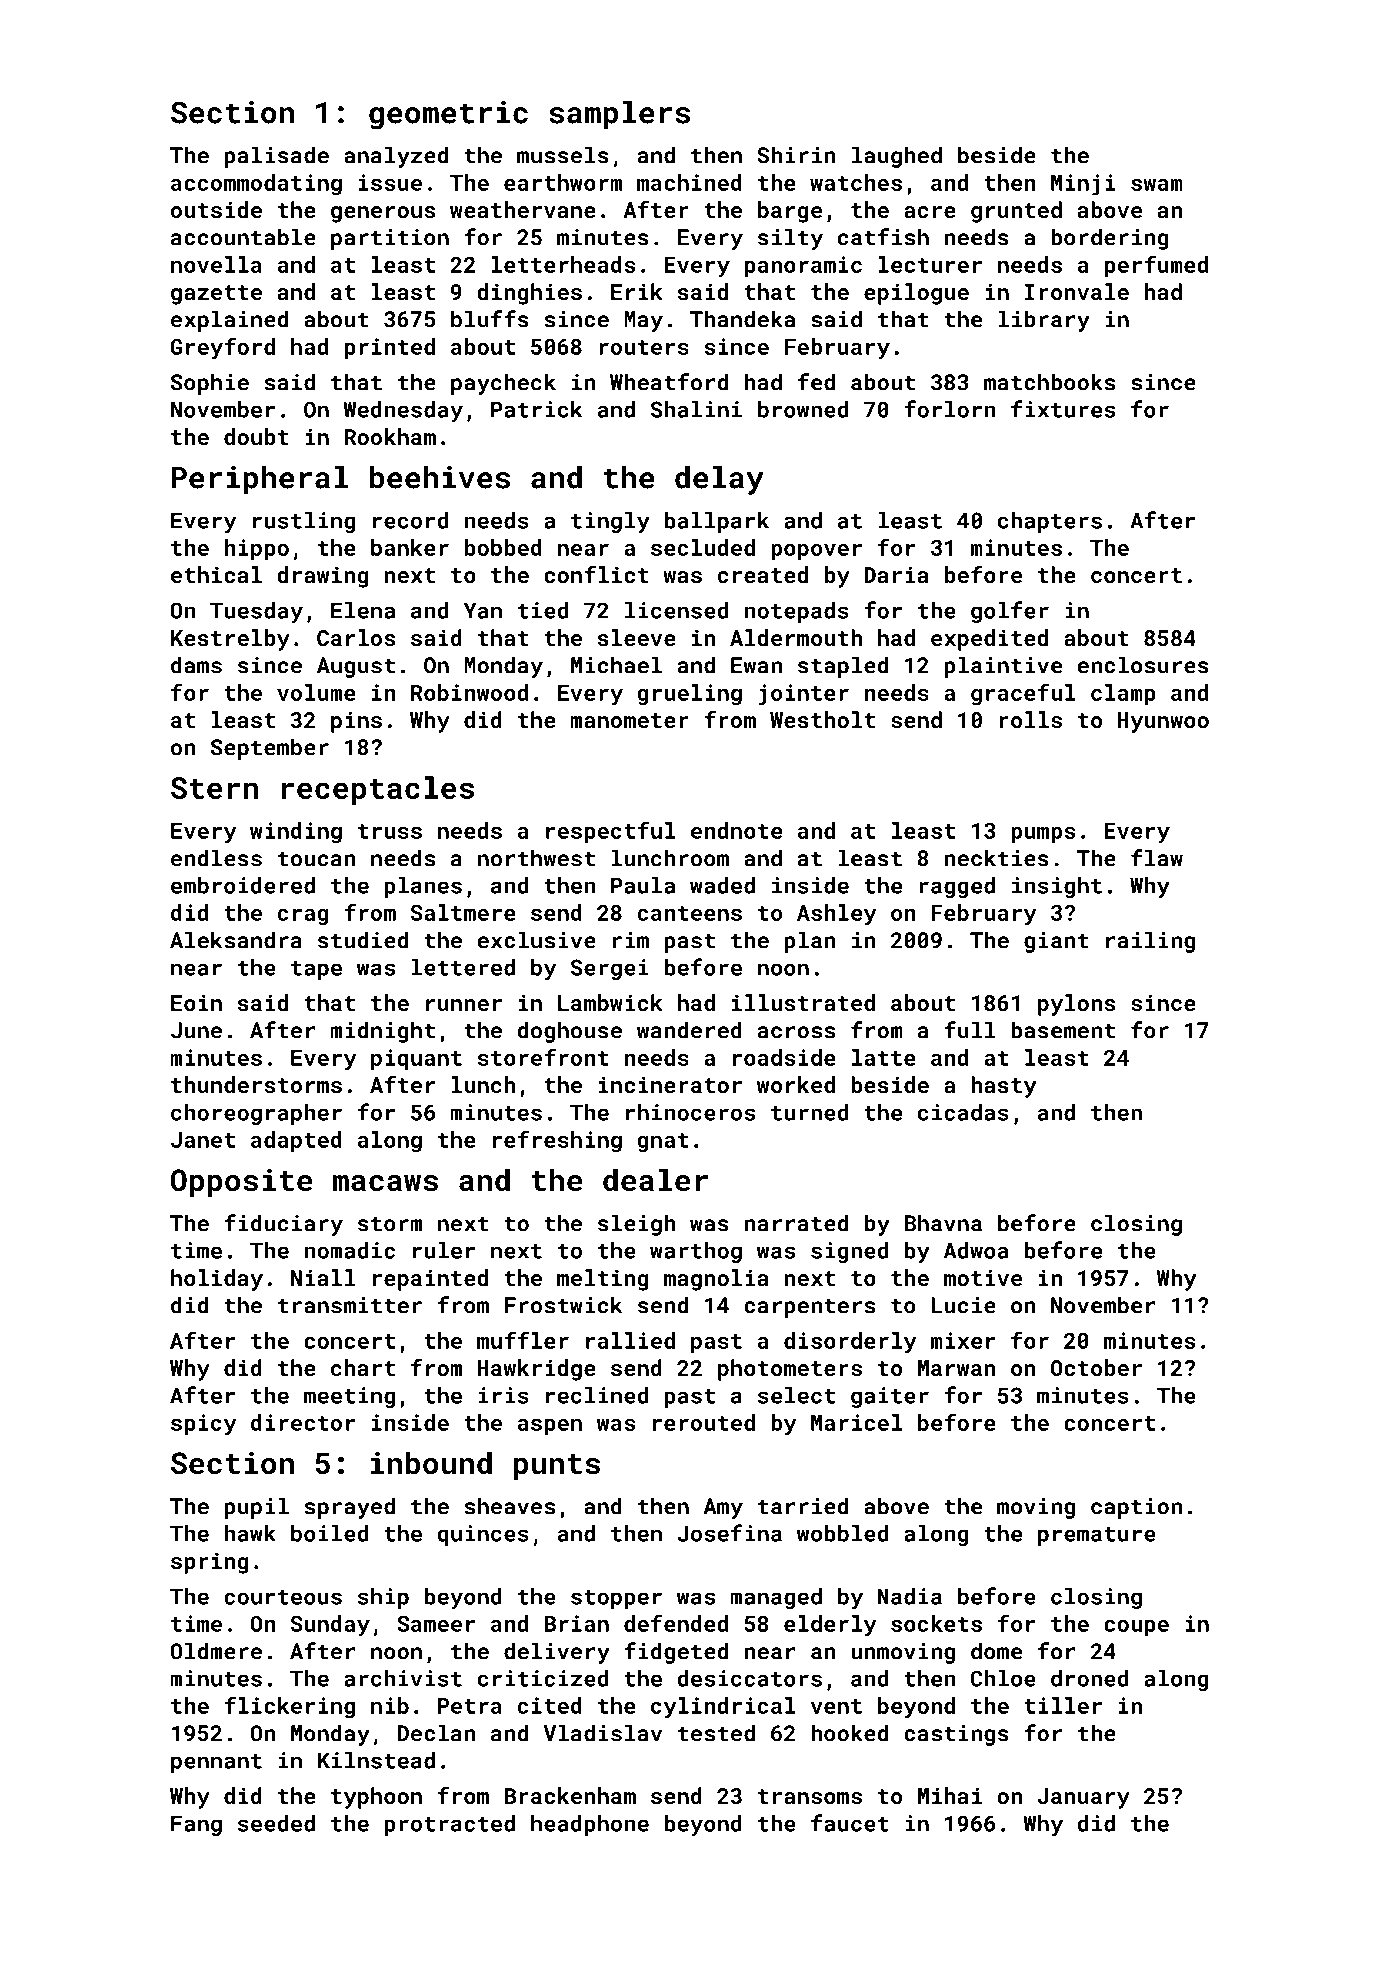  What do you see at coordinates (790, 239) in the screenshot?
I see `silty` at bounding box center [790, 239].
